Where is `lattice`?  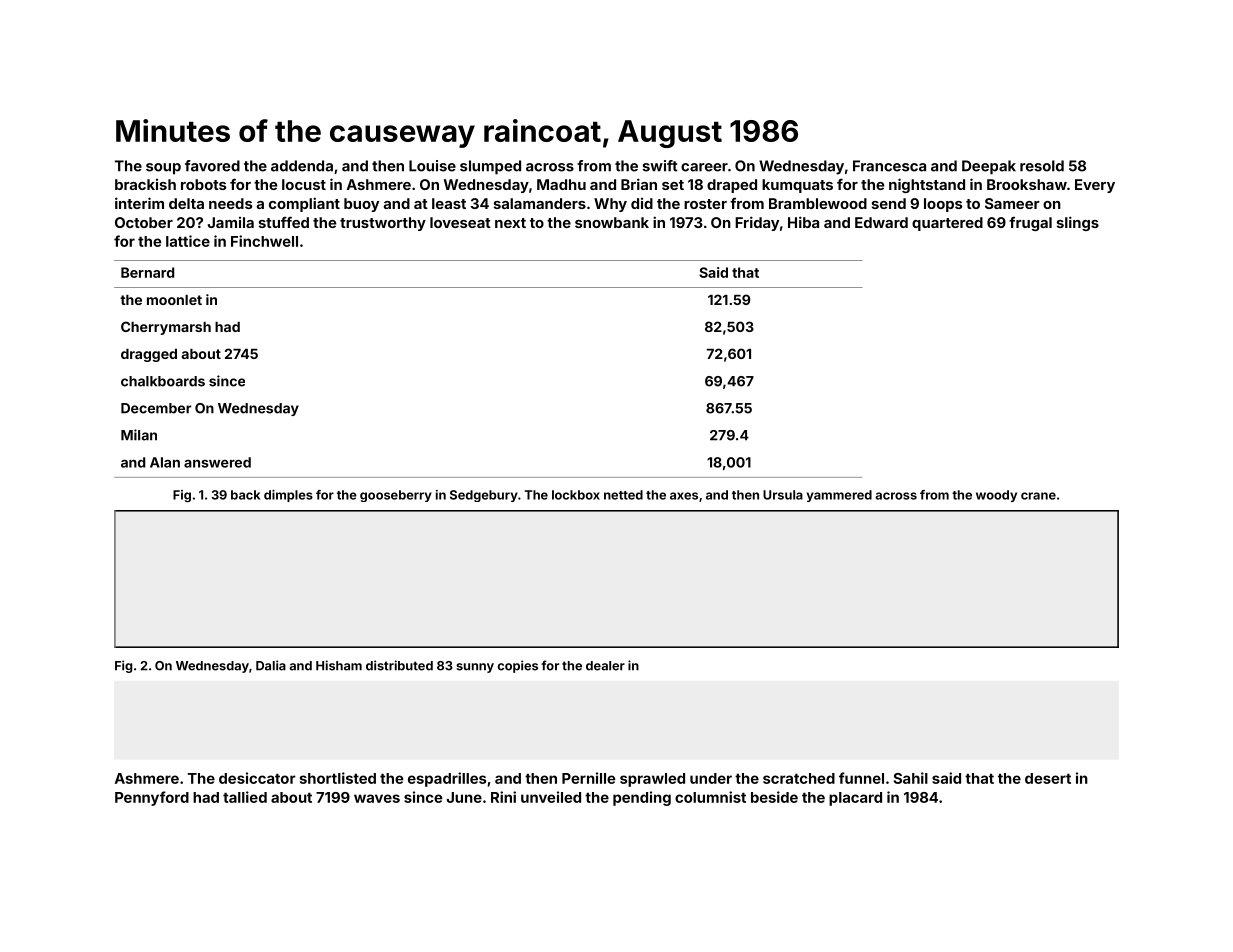
lattice is located at coordinates (188, 241).
